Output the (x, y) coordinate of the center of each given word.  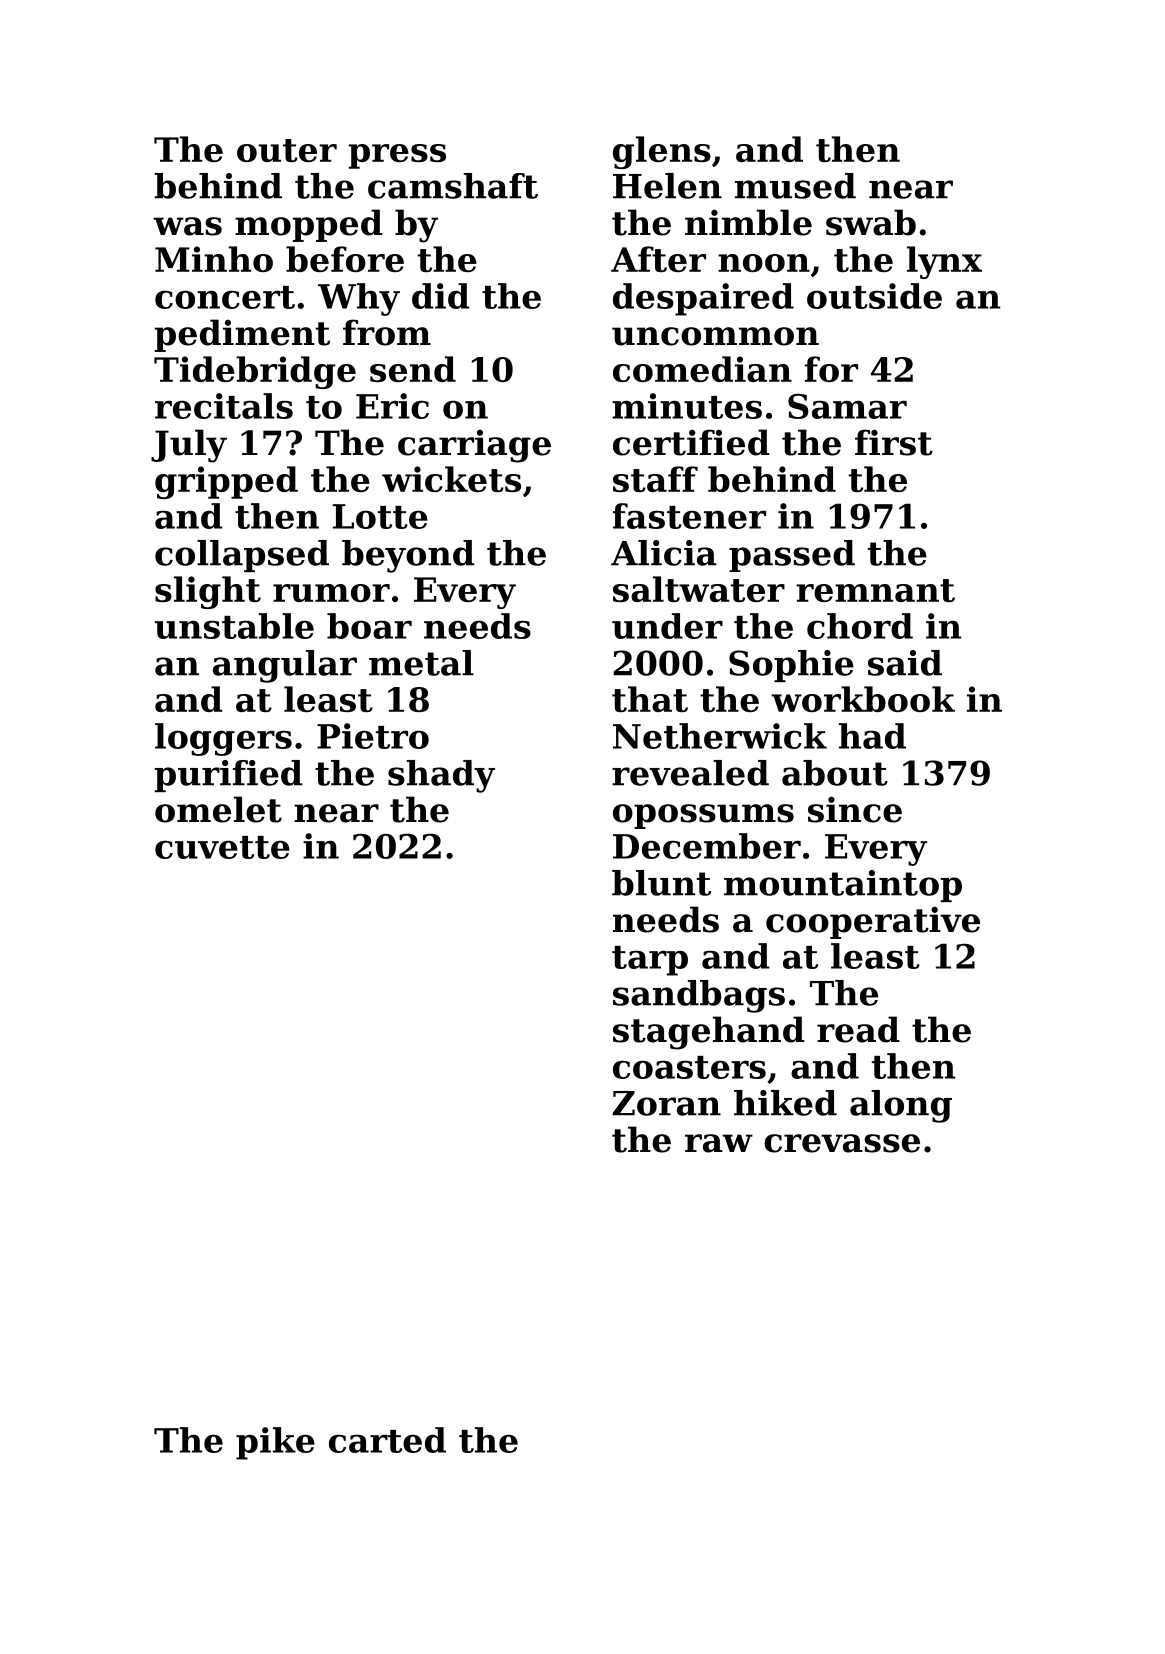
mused (795, 186)
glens (662, 152)
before (345, 259)
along (901, 1106)
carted (387, 1440)
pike (275, 1443)
